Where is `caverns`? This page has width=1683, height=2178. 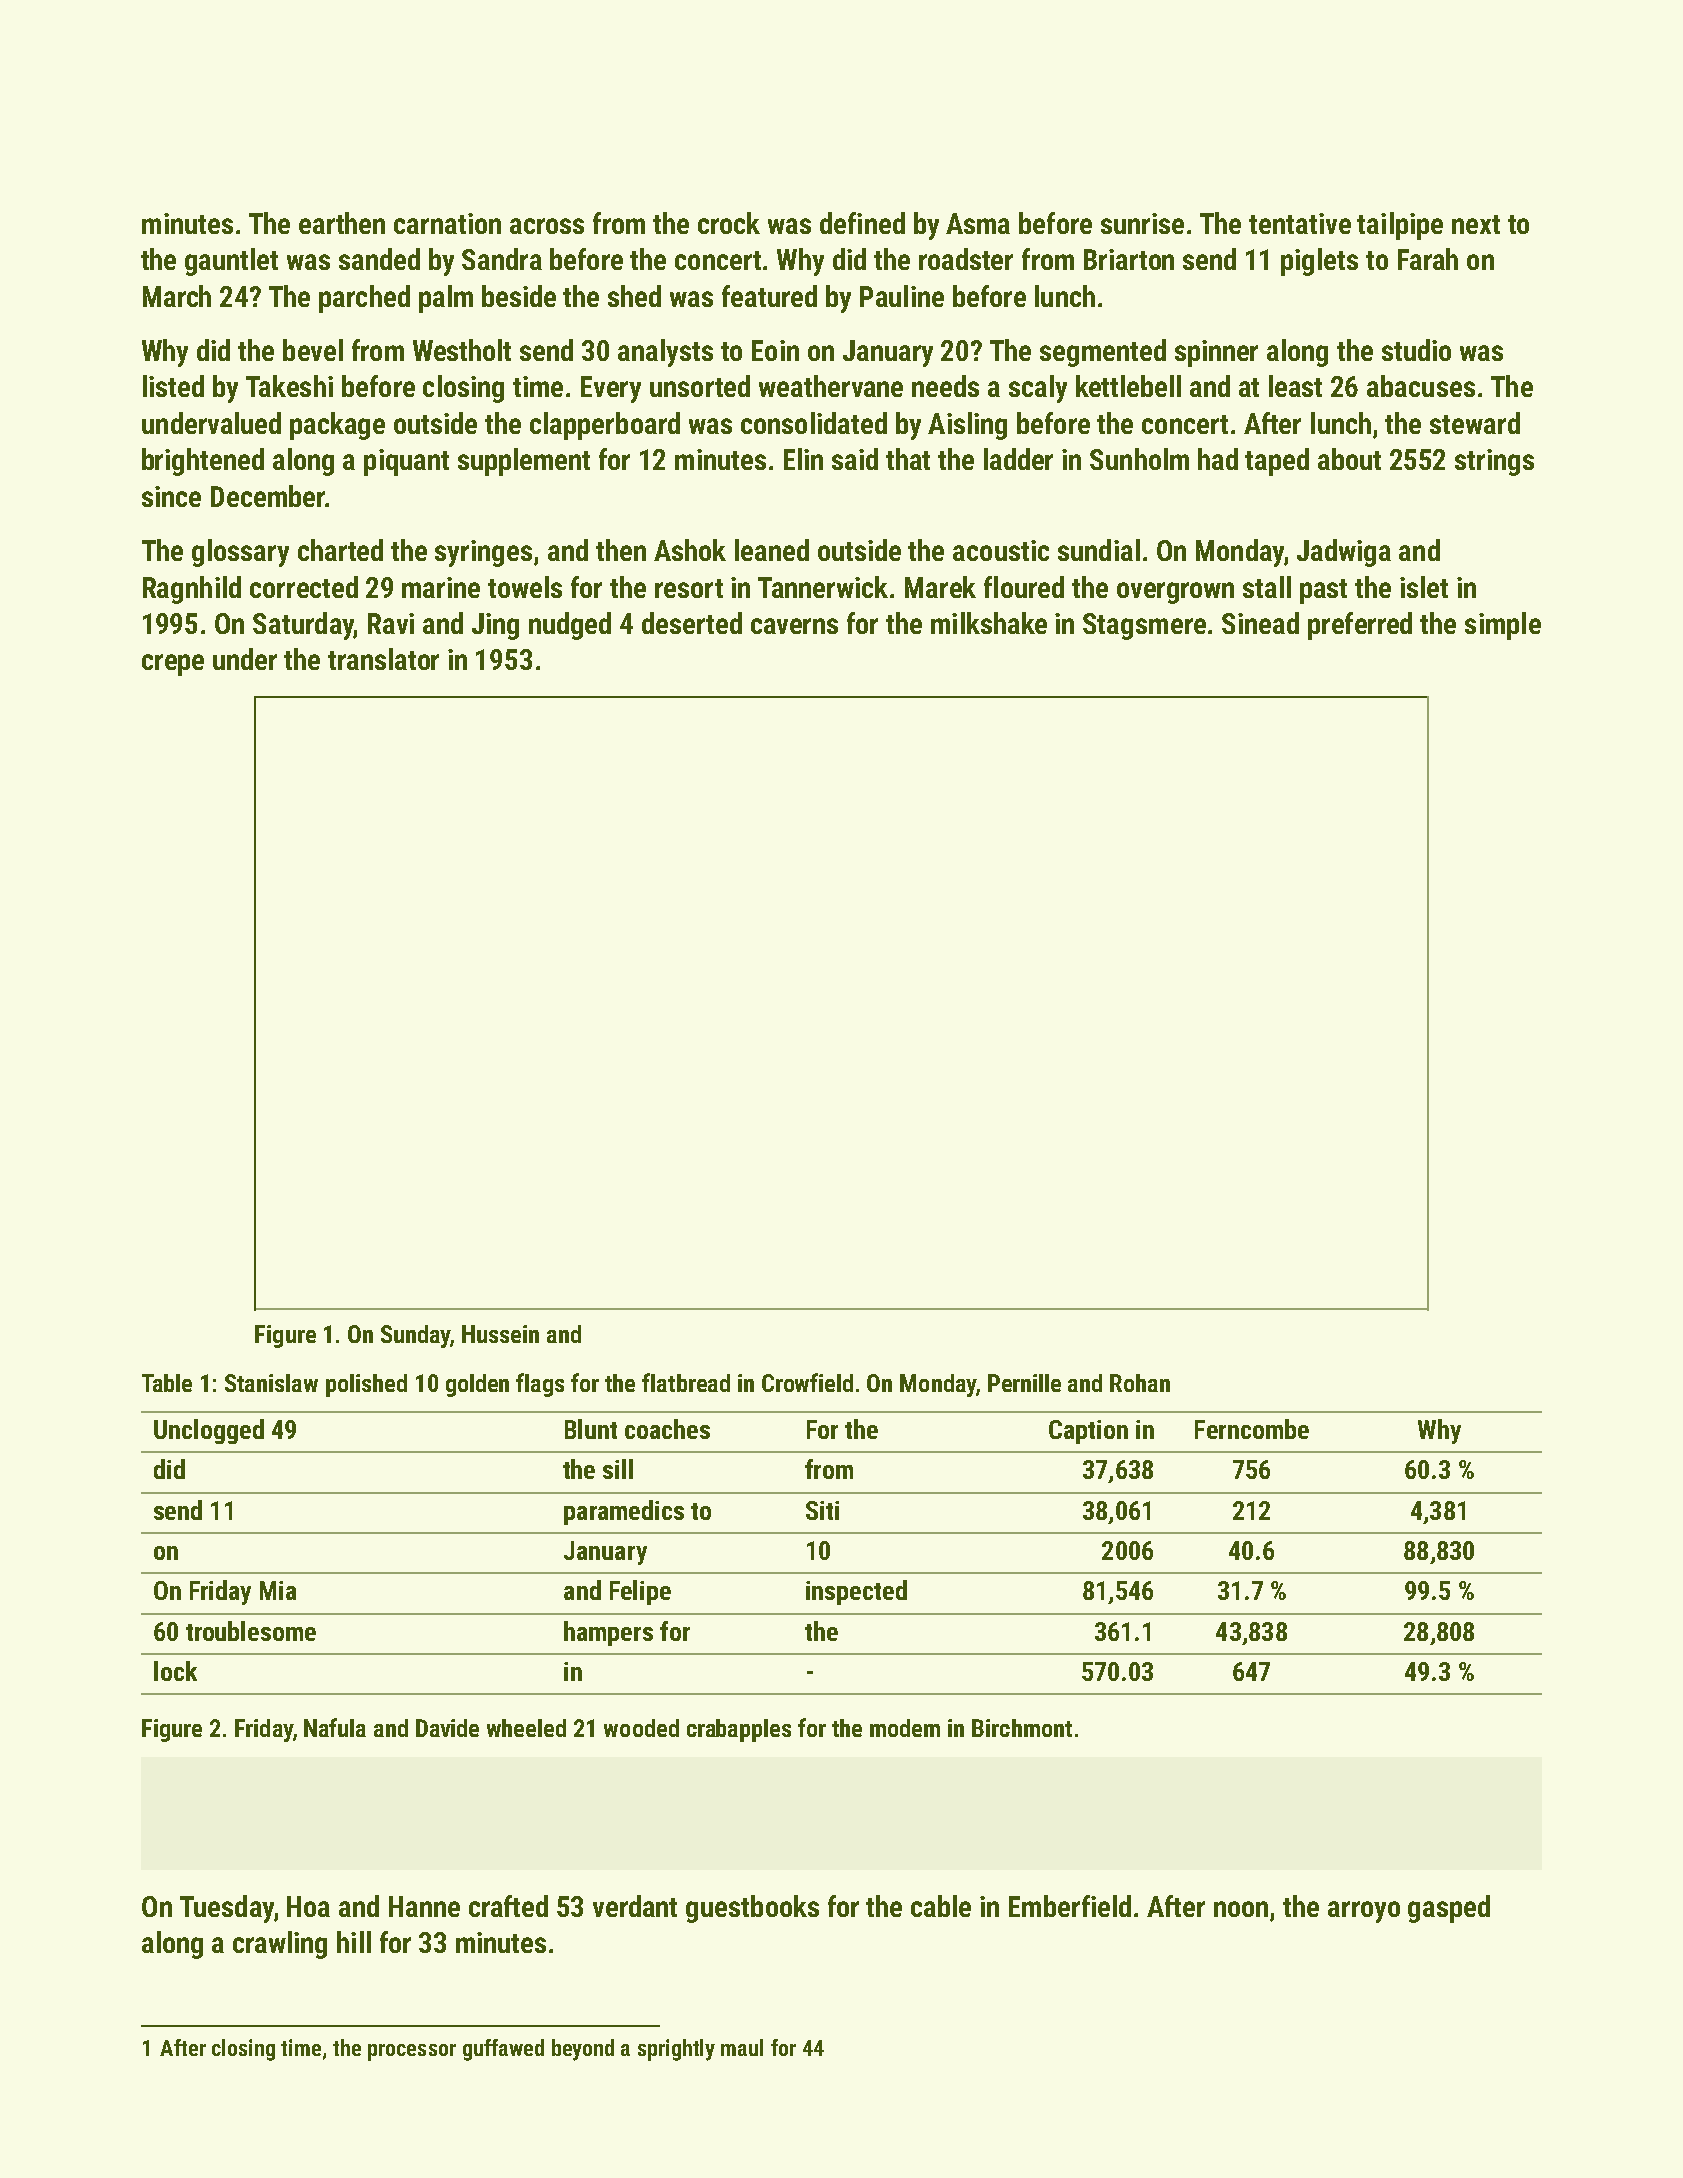
caverns is located at coordinates (794, 626).
